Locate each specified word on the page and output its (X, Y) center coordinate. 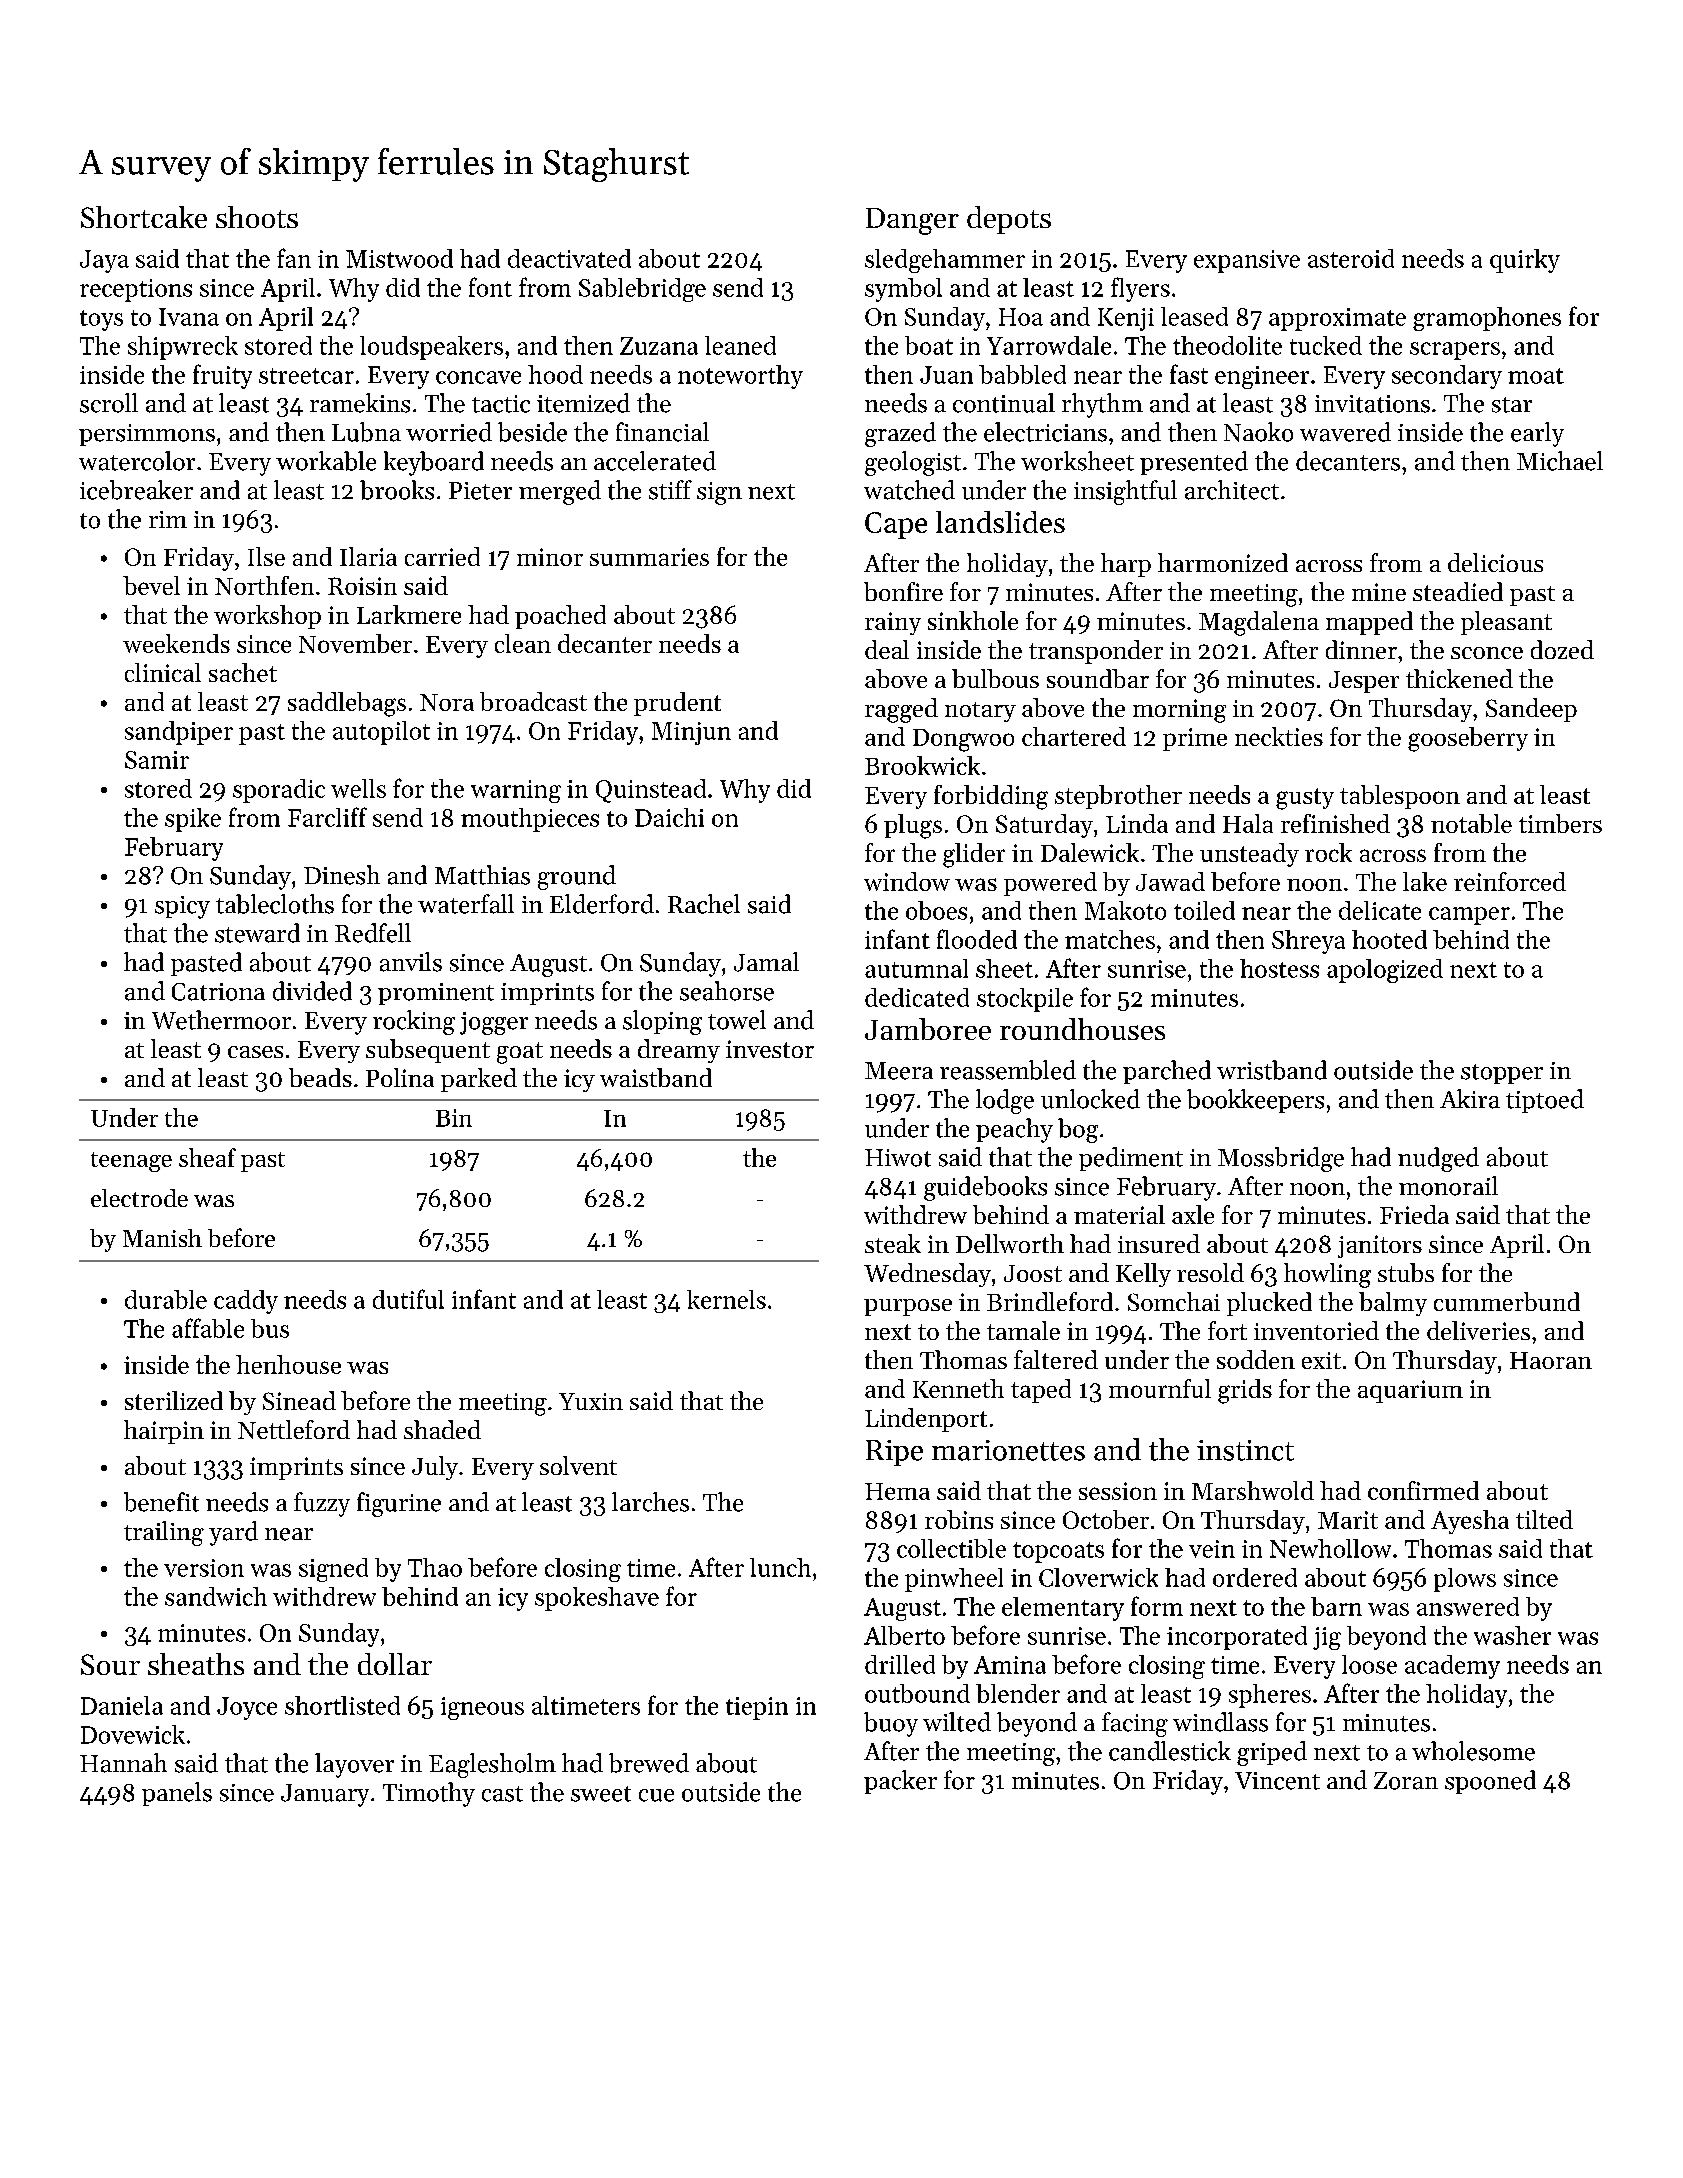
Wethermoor (221, 1020)
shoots (257, 217)
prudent (677, 704)
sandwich (216, 1596)
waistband (656, 1077)
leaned (740, 345)
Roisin (362, 586)
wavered (1345, 432)
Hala (1248, 823)
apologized (1385, 971)
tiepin (757, 1708)
